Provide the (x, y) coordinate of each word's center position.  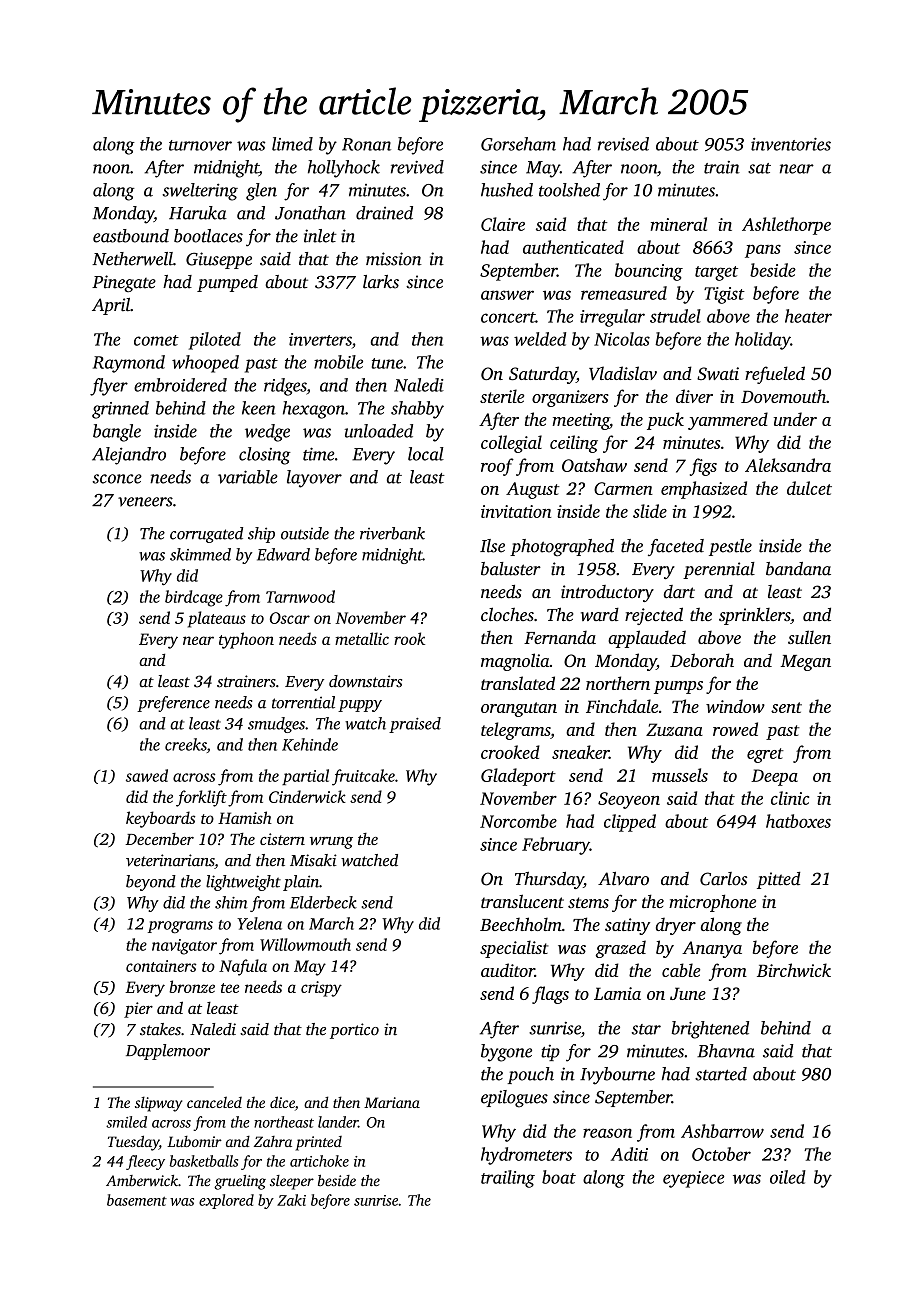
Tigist (724, 295)
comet (156, 340)
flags (550, 995)
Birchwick (794, 970)
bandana (798, 569)
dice (282, 1102)
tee (230, 988)
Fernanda (560, 637)
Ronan (366, 144)
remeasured (624, 293)
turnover (200, 145)
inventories (791, 144)
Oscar (290, 618)
